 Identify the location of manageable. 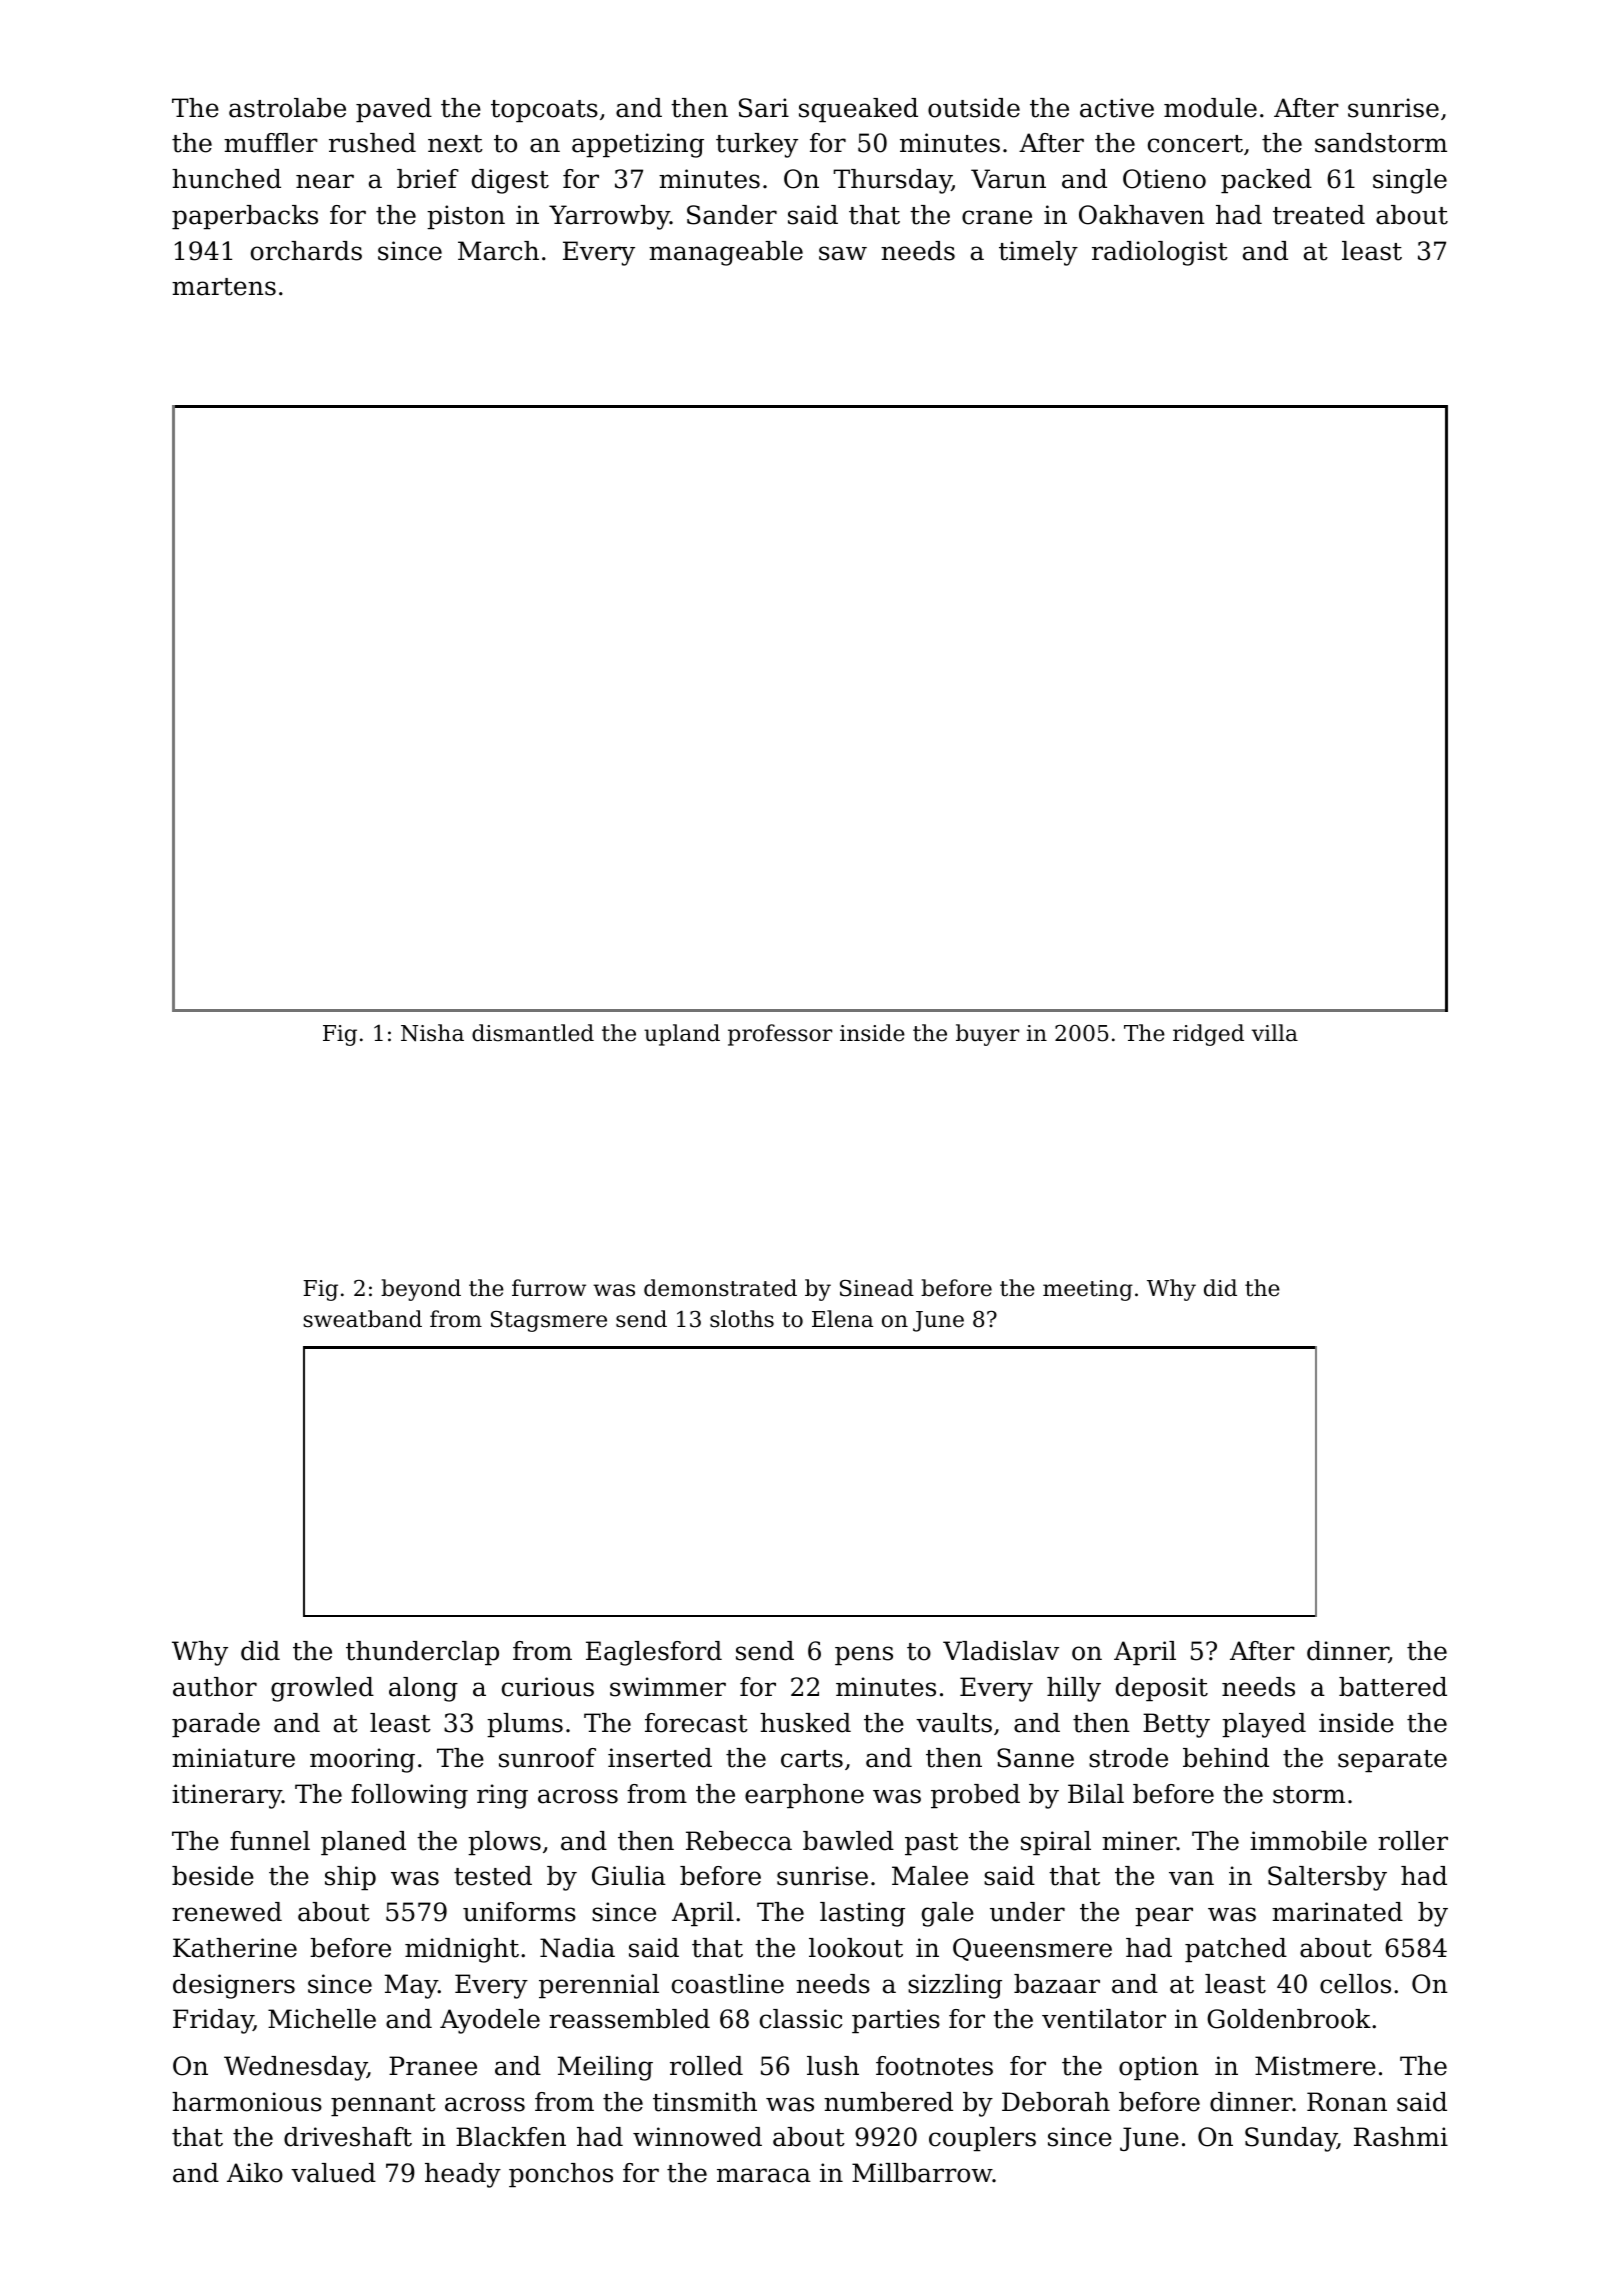
(726, 253).
